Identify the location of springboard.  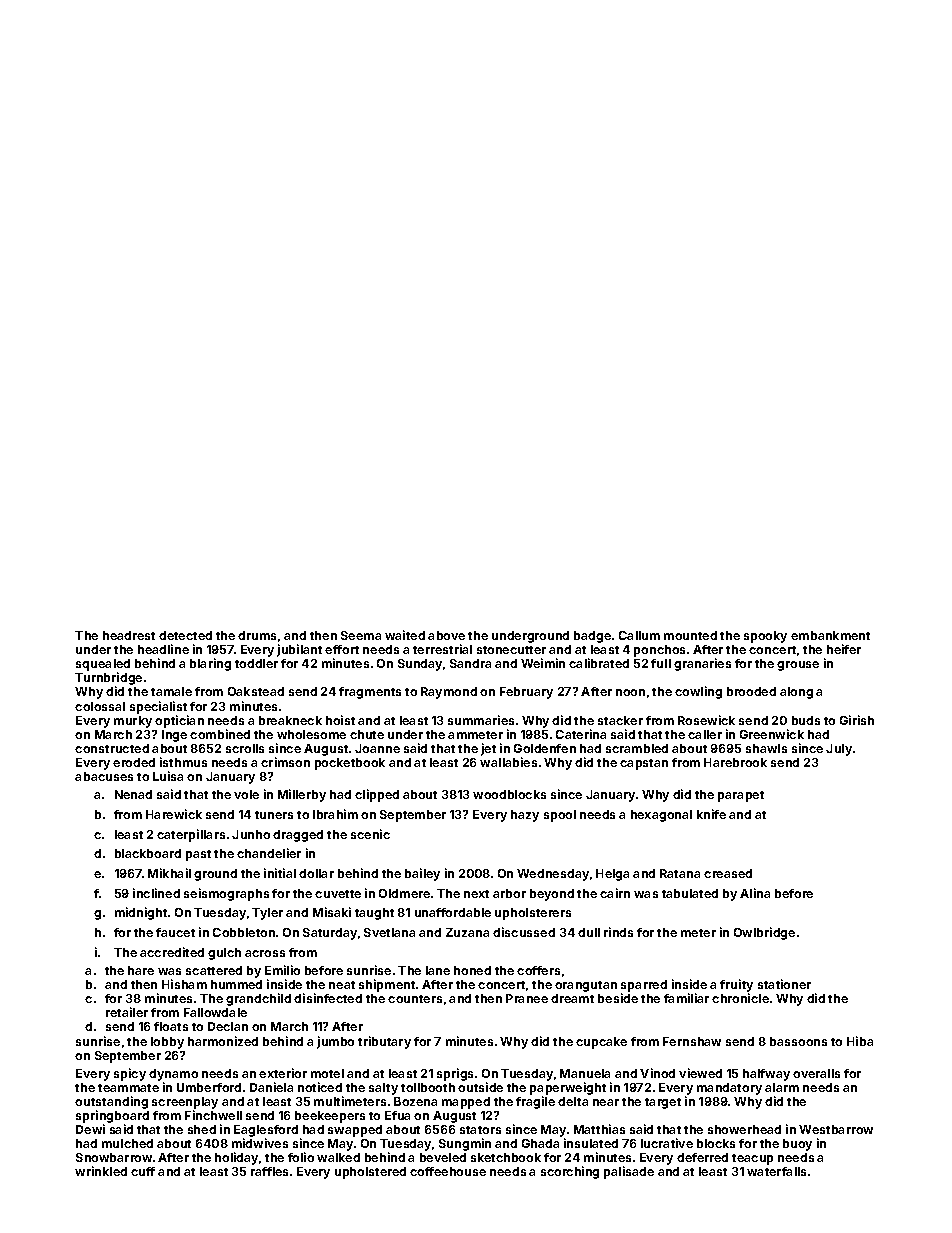
(112, 1116).
